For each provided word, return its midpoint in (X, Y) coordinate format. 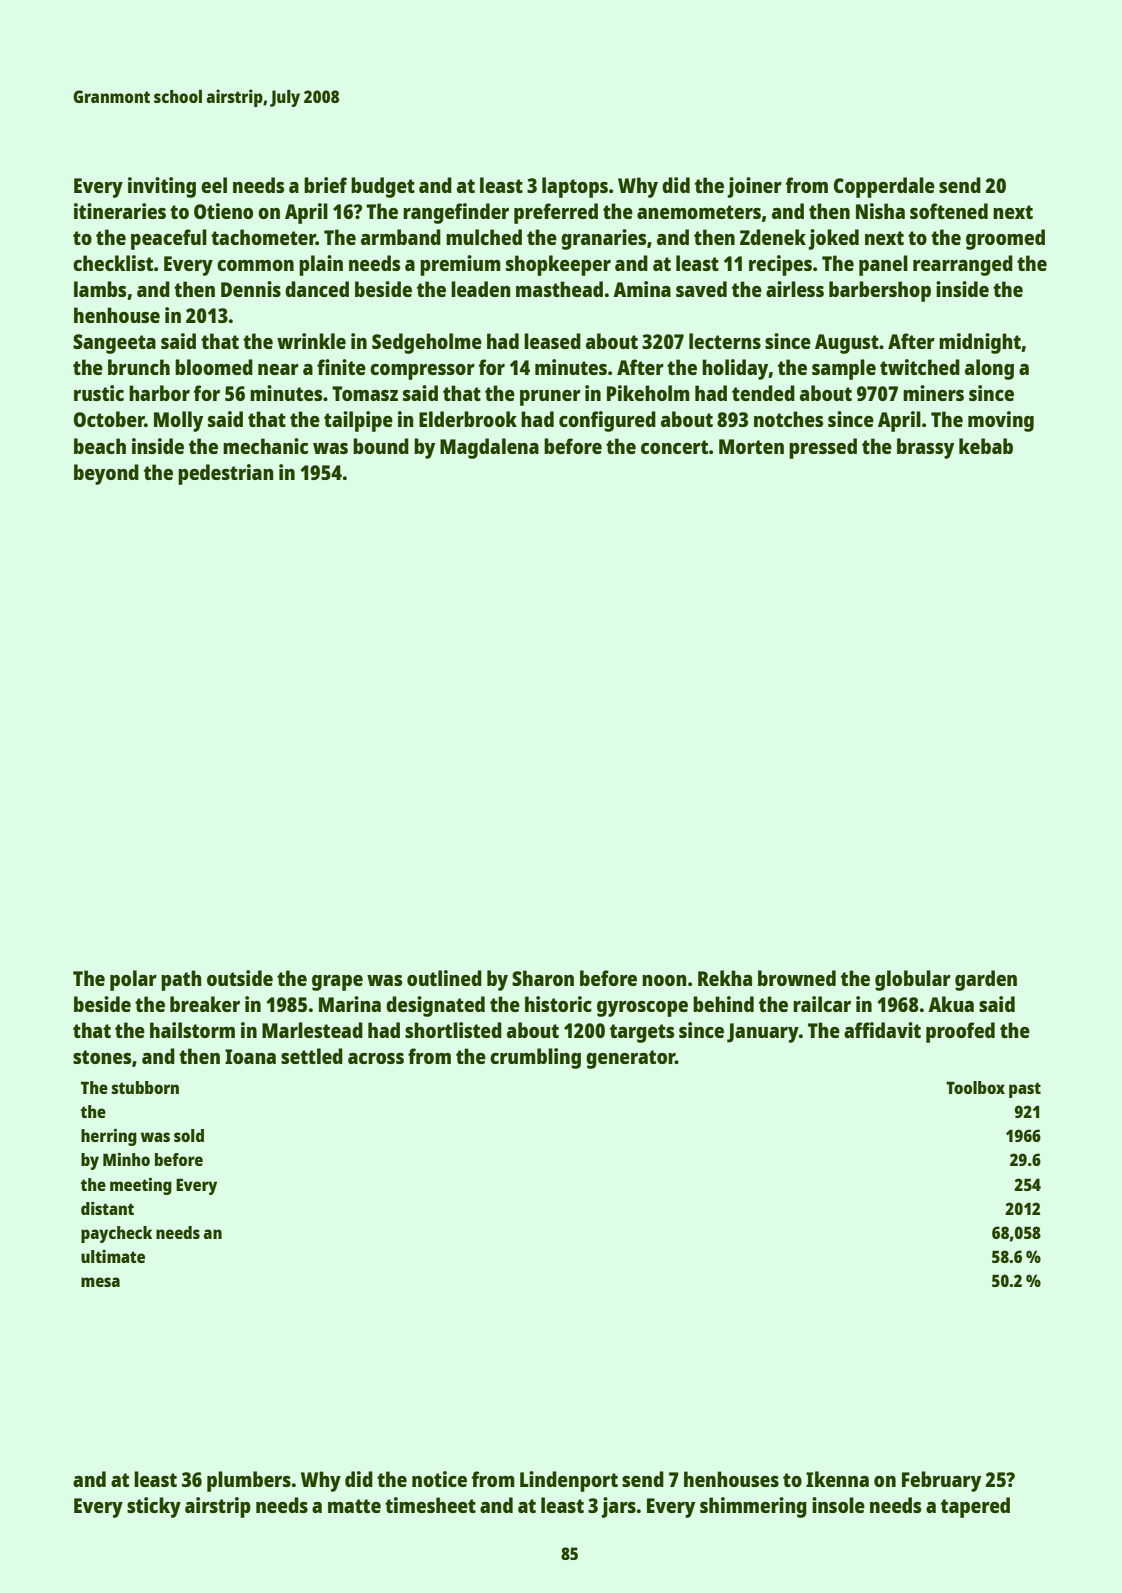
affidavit (882, 1030)
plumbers (249, 1481)
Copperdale (884, 187)
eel (214, 185)
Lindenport (569, 1481)
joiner (754, 187)
